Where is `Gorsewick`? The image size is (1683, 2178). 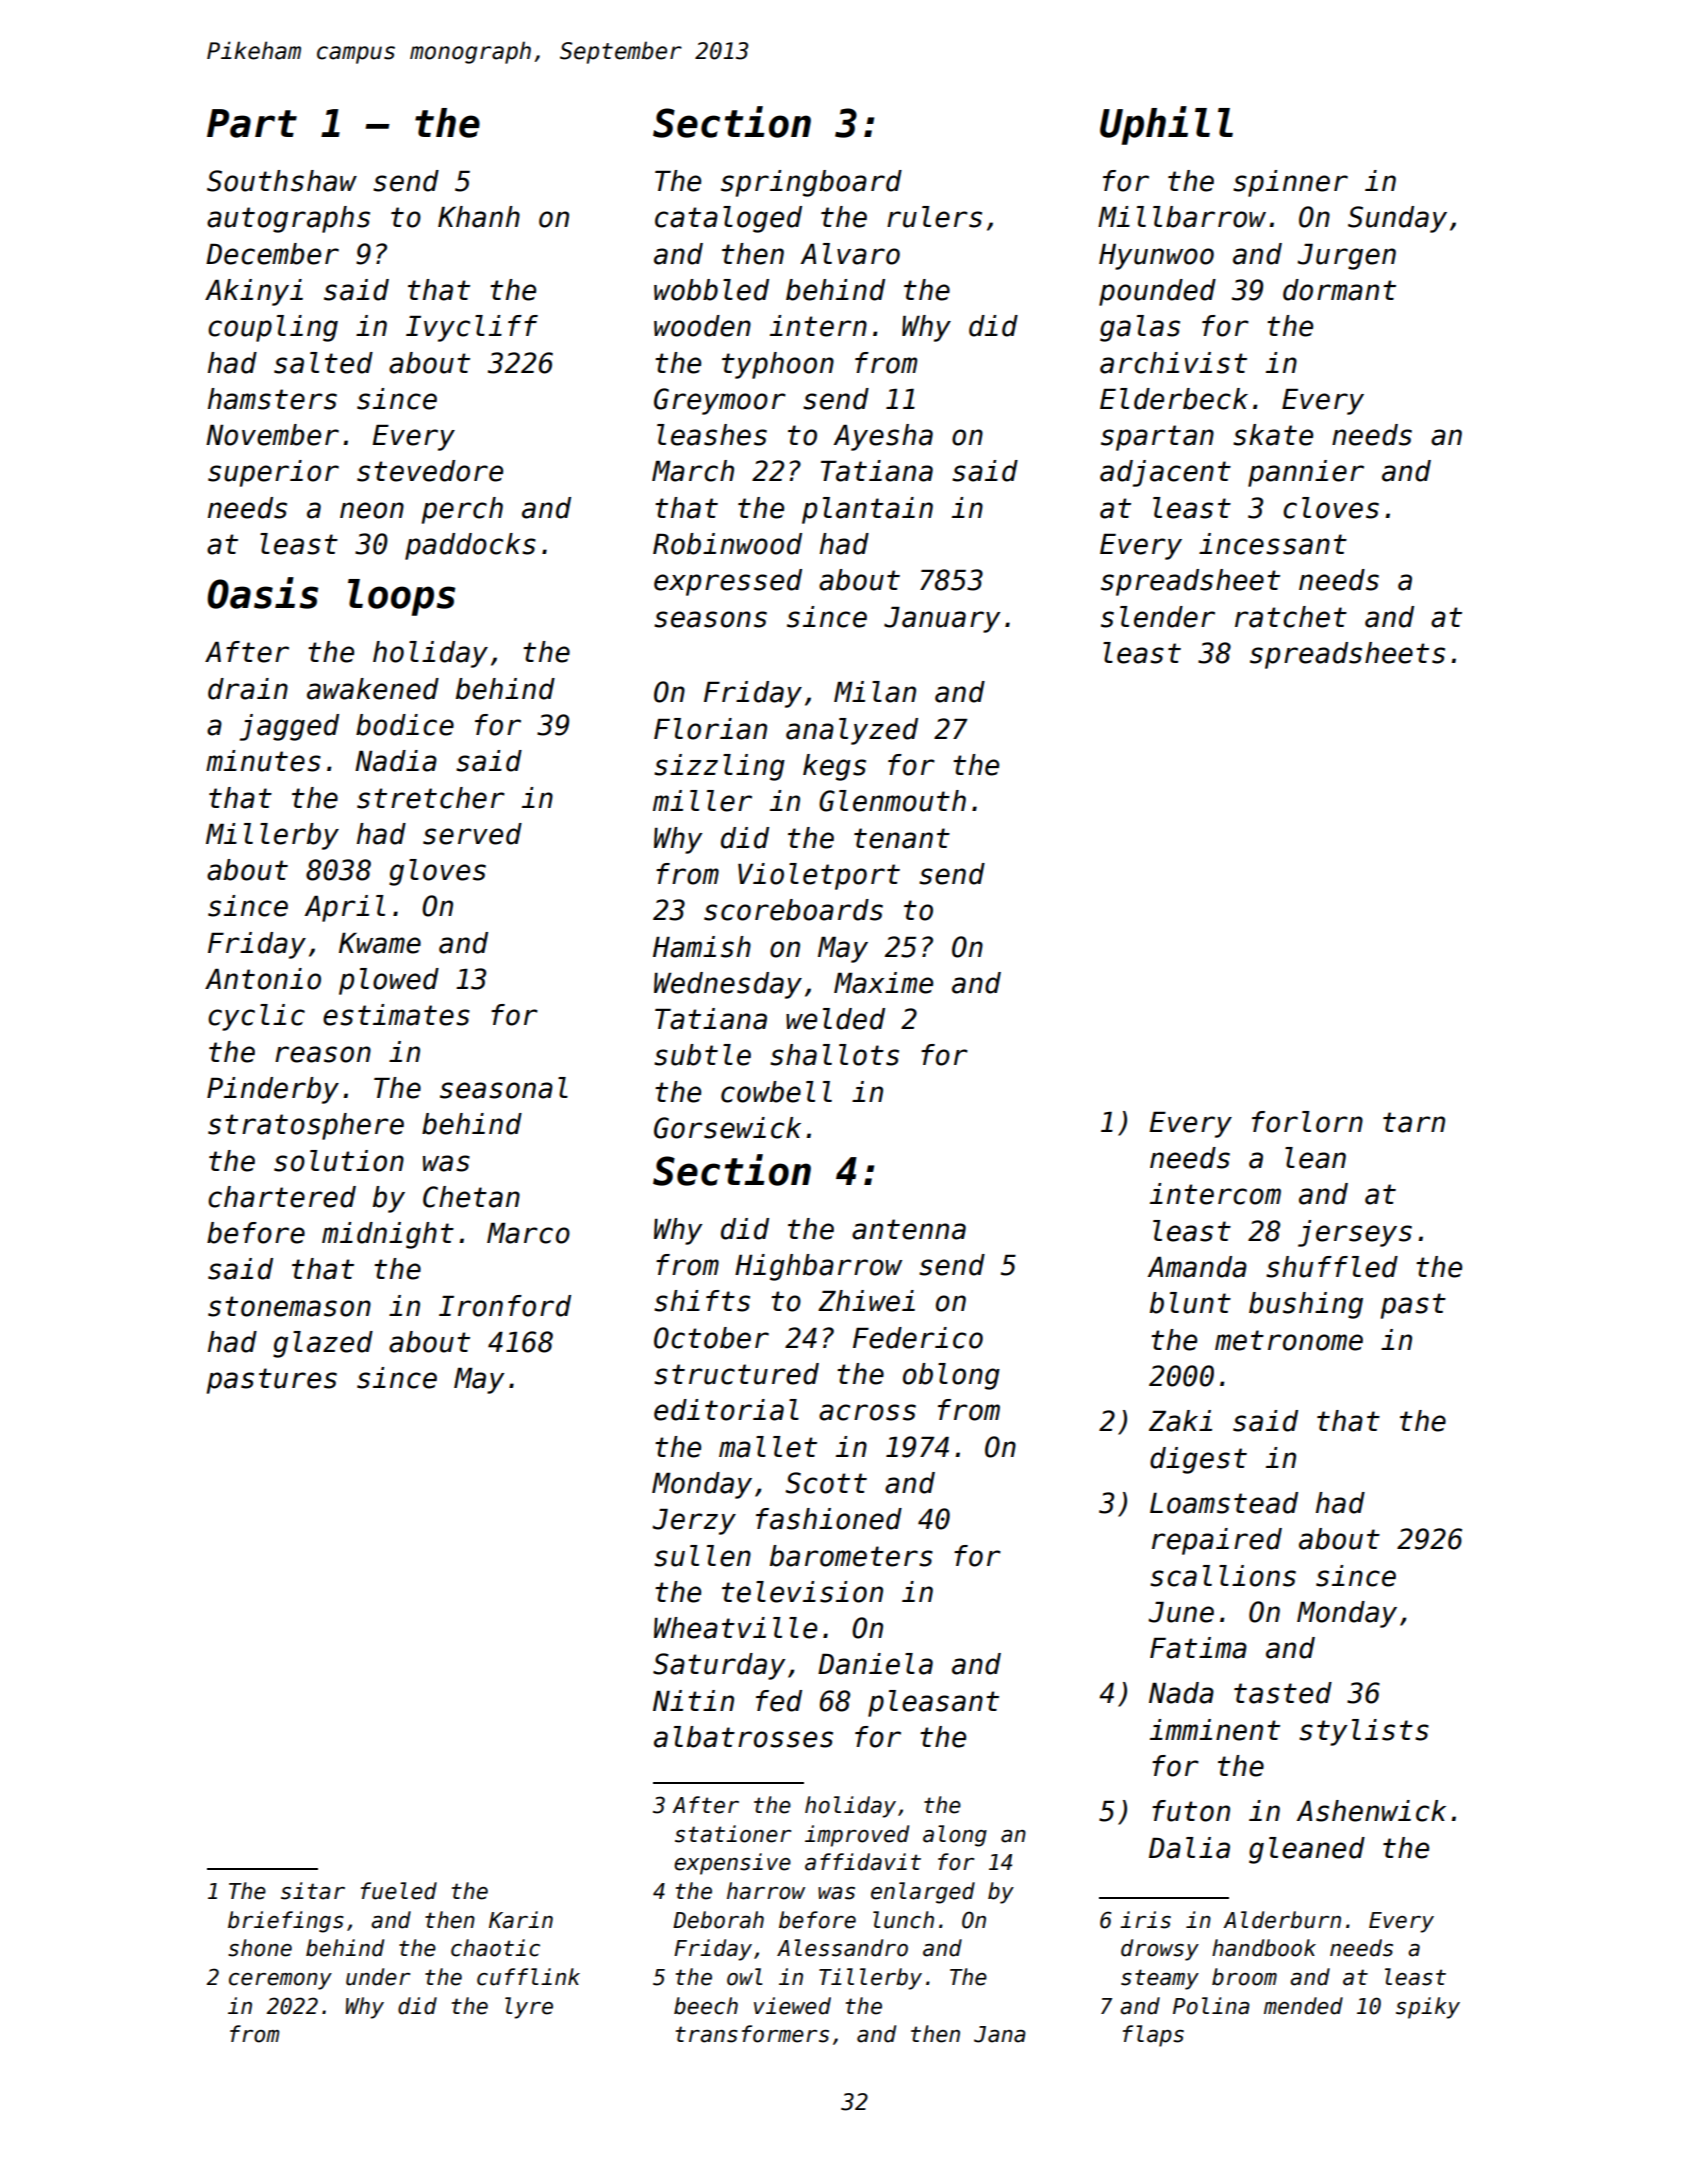 Gorsewick is located at coordinates (727, 1128).
